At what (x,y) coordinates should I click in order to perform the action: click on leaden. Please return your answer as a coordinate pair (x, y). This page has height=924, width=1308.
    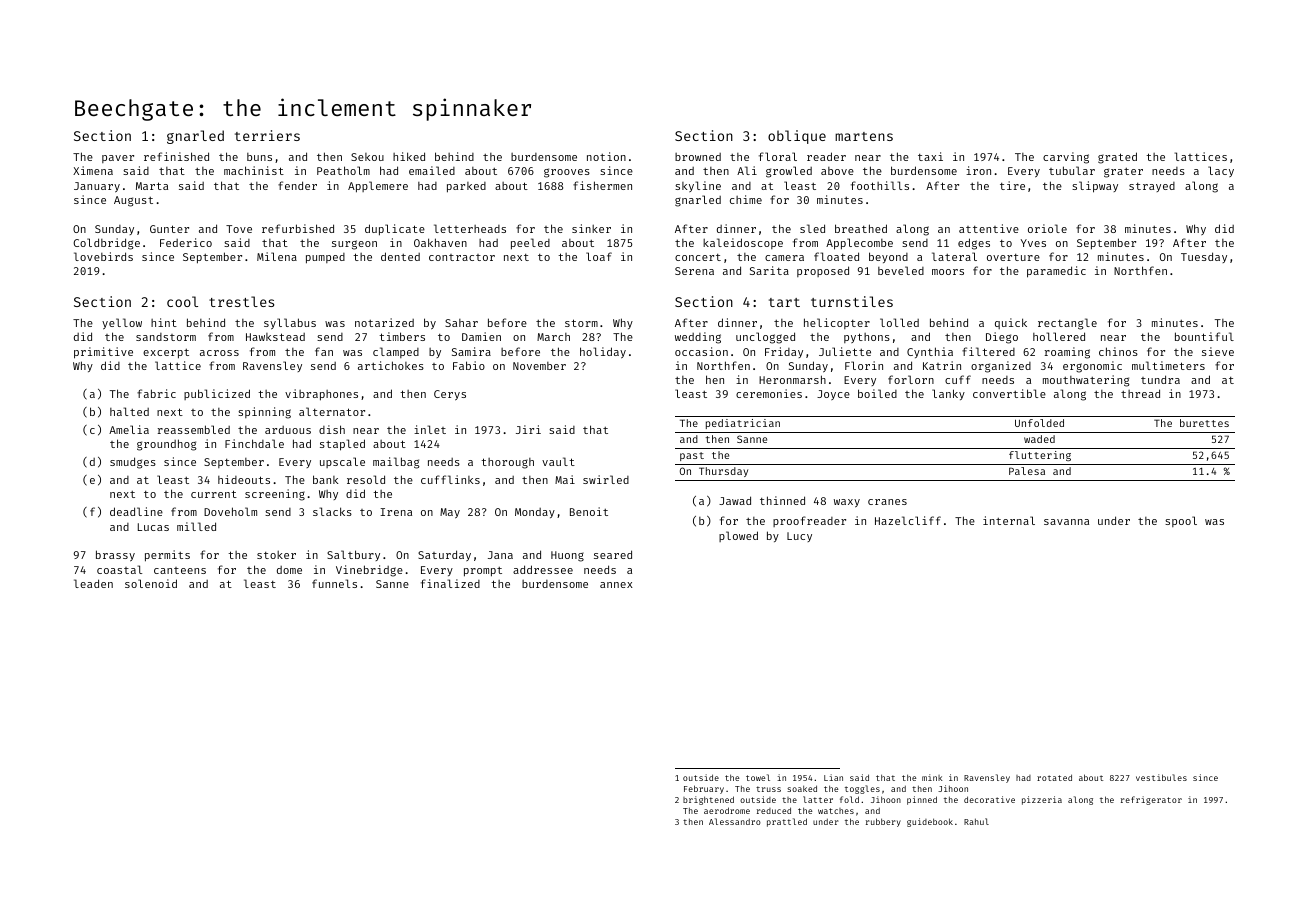
    Looking at the image, I should click on (93, 583).
